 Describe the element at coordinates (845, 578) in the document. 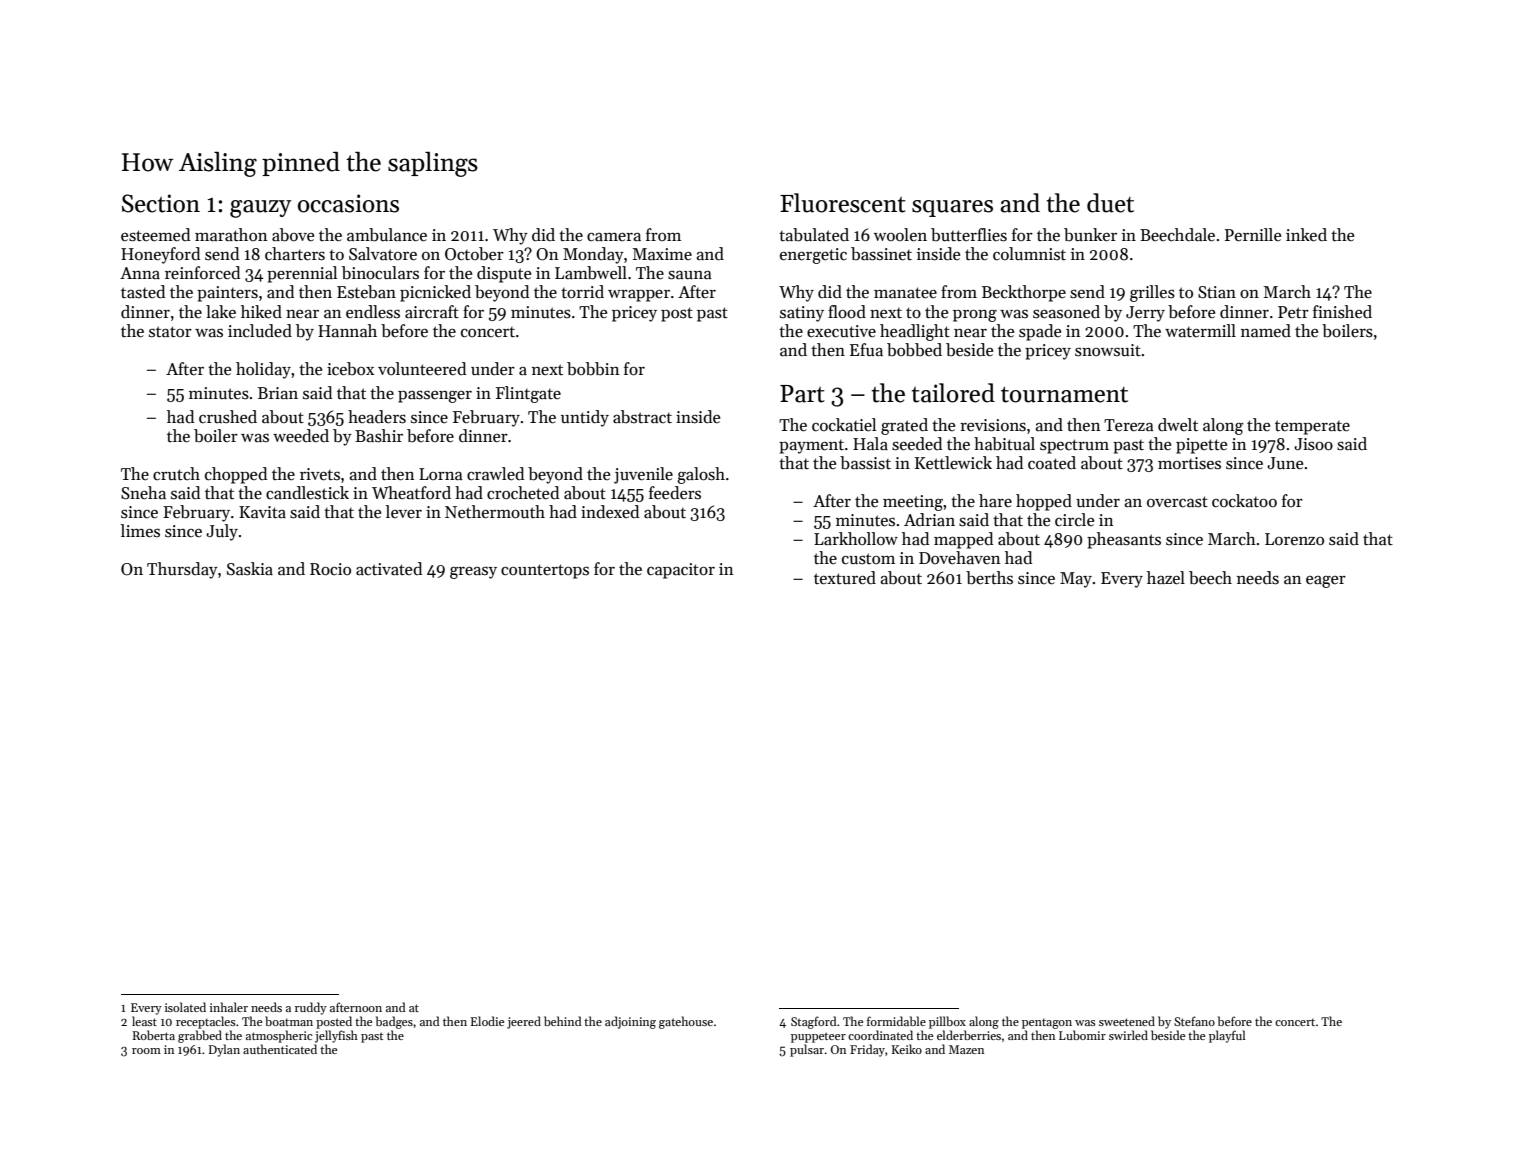

I see `textured` at that location.
